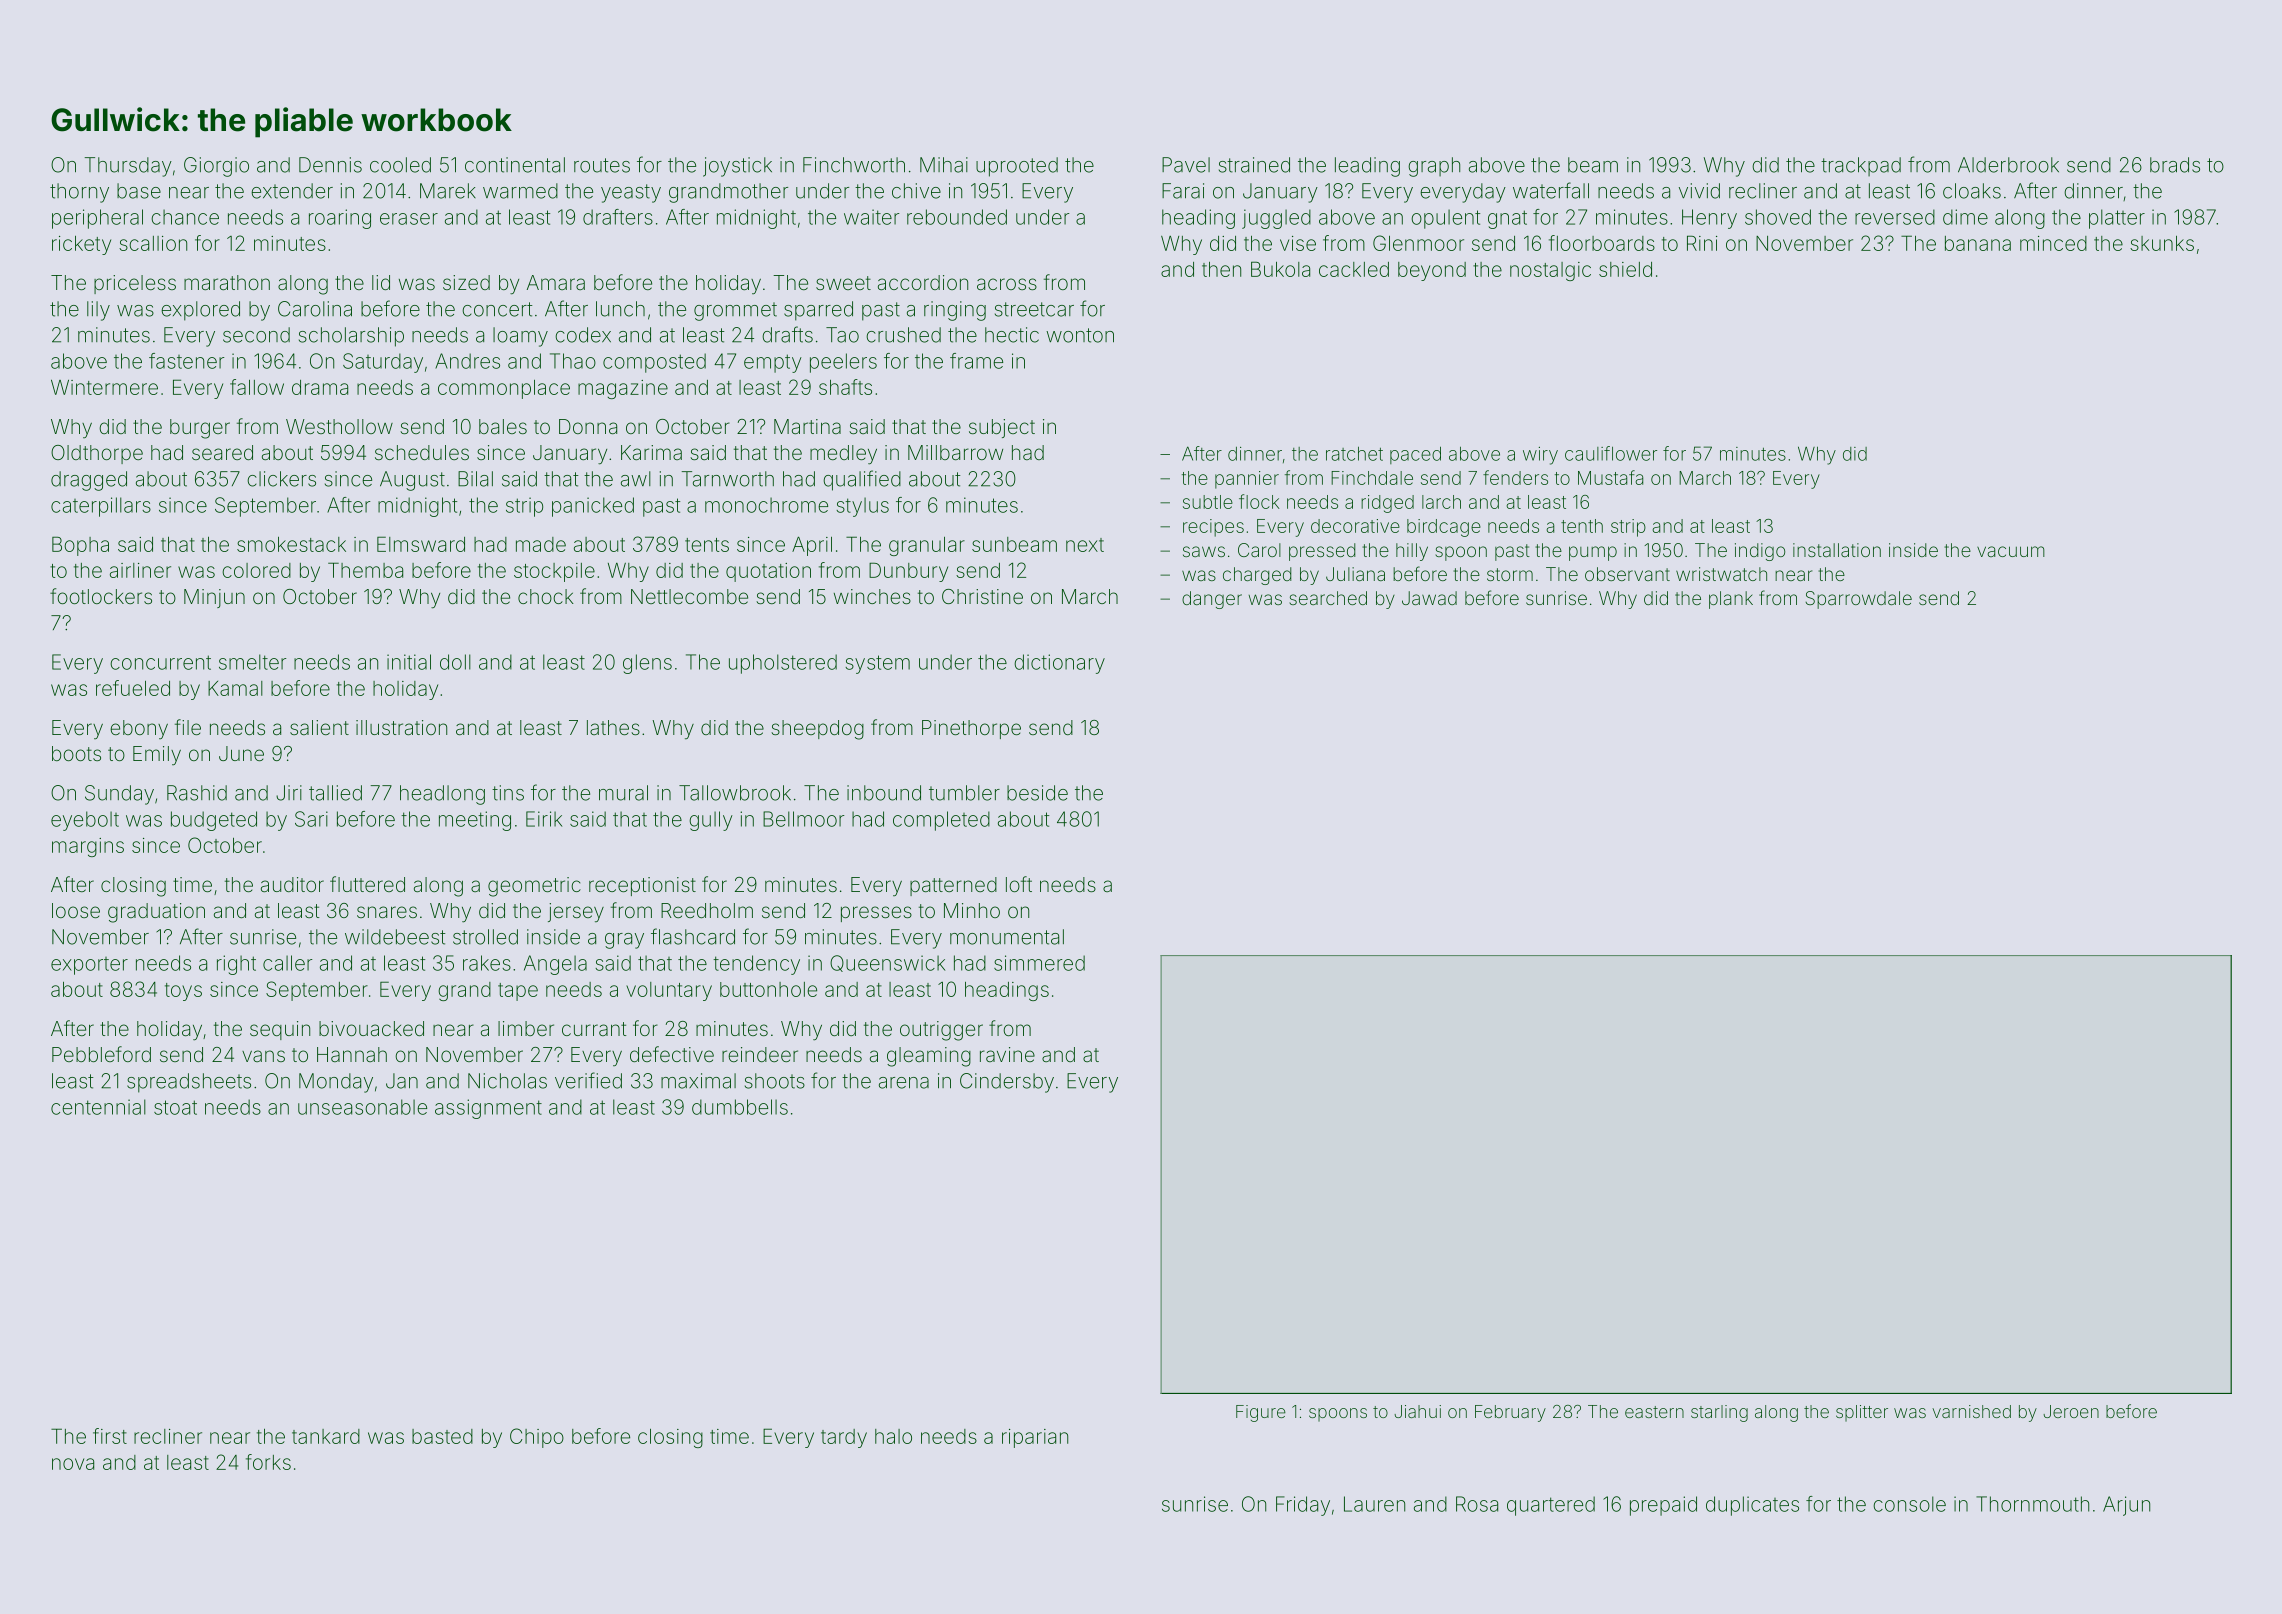 This document has height=1614, width=2282. What do you see at coordinates (1007, 1054) in the document?
I see `ravine` at bounding box center [1007, 1054].
